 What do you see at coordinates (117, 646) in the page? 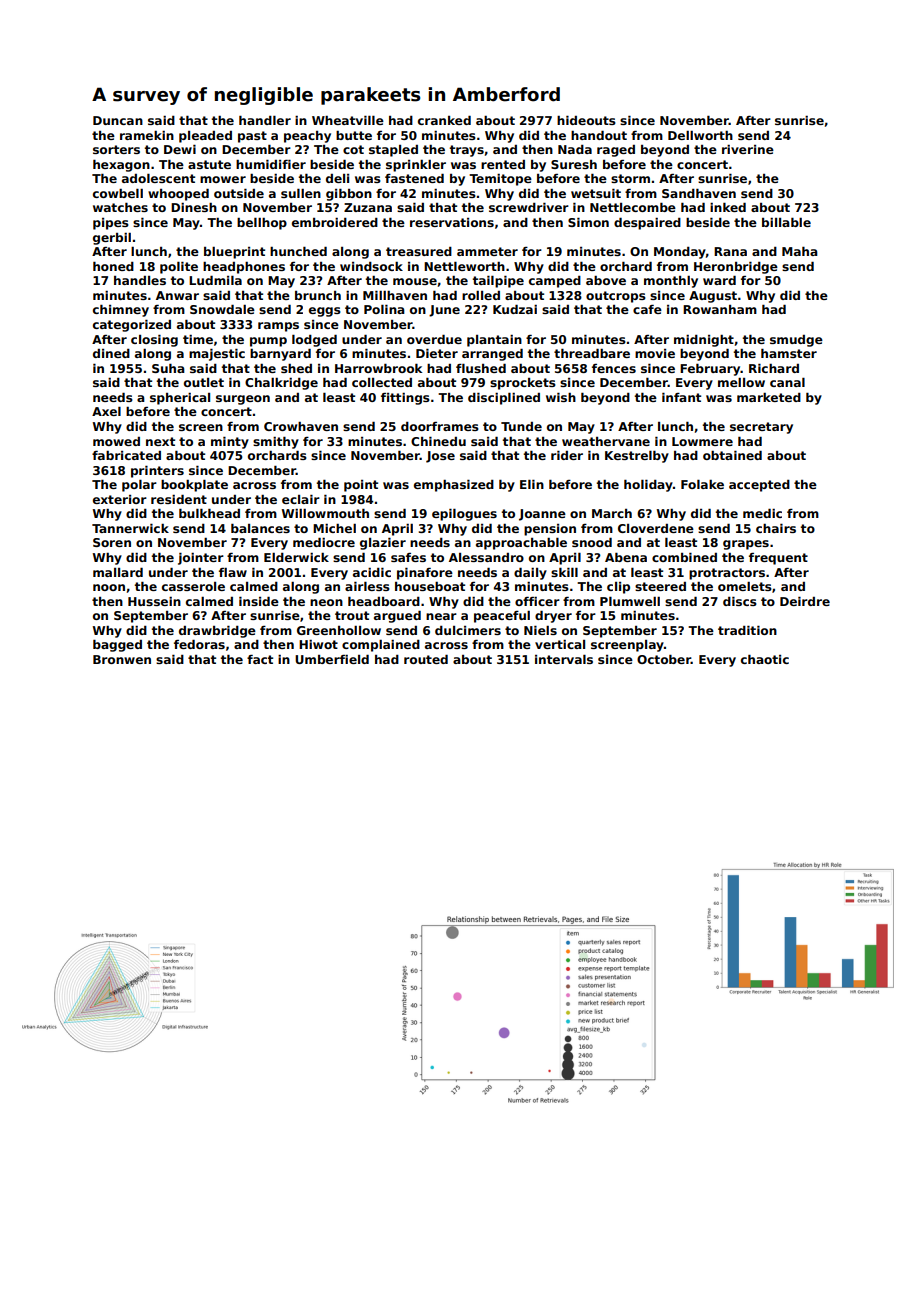
I see `bagged` at bounding box center [117, 646].
